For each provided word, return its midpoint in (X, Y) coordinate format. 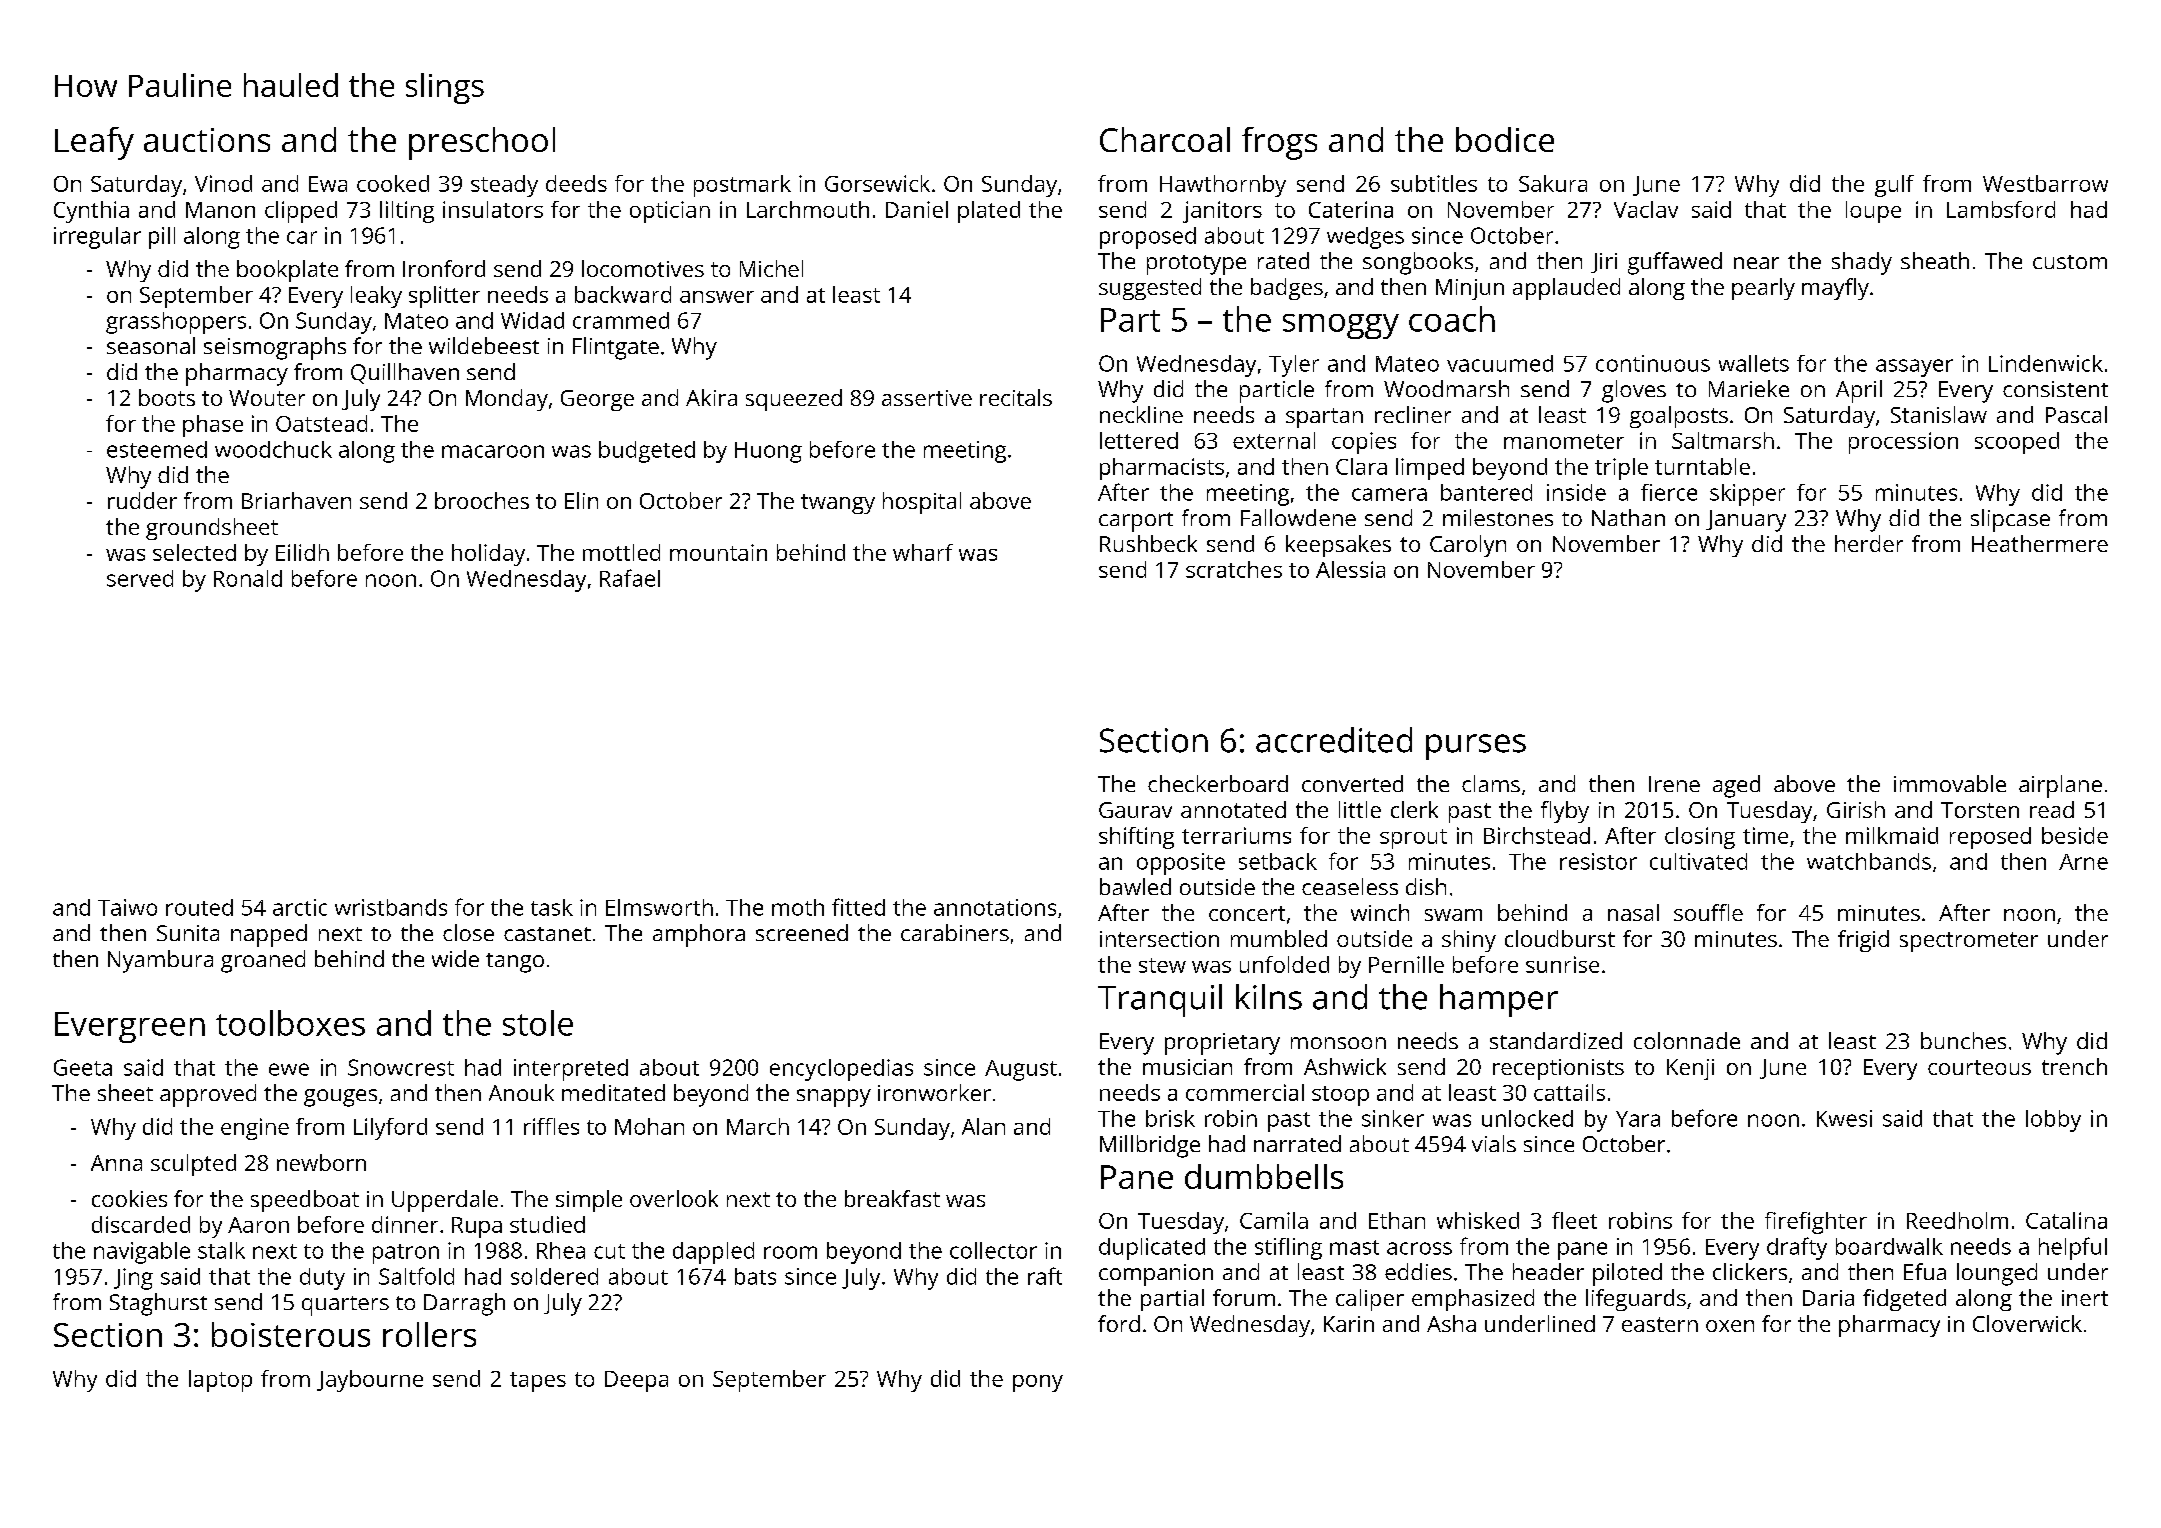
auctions (207, 140)
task (552, 907)
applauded (1566, 289)
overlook (674, 1198)
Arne (2083, 862)
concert (1247, 913)
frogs (1279, 143)
